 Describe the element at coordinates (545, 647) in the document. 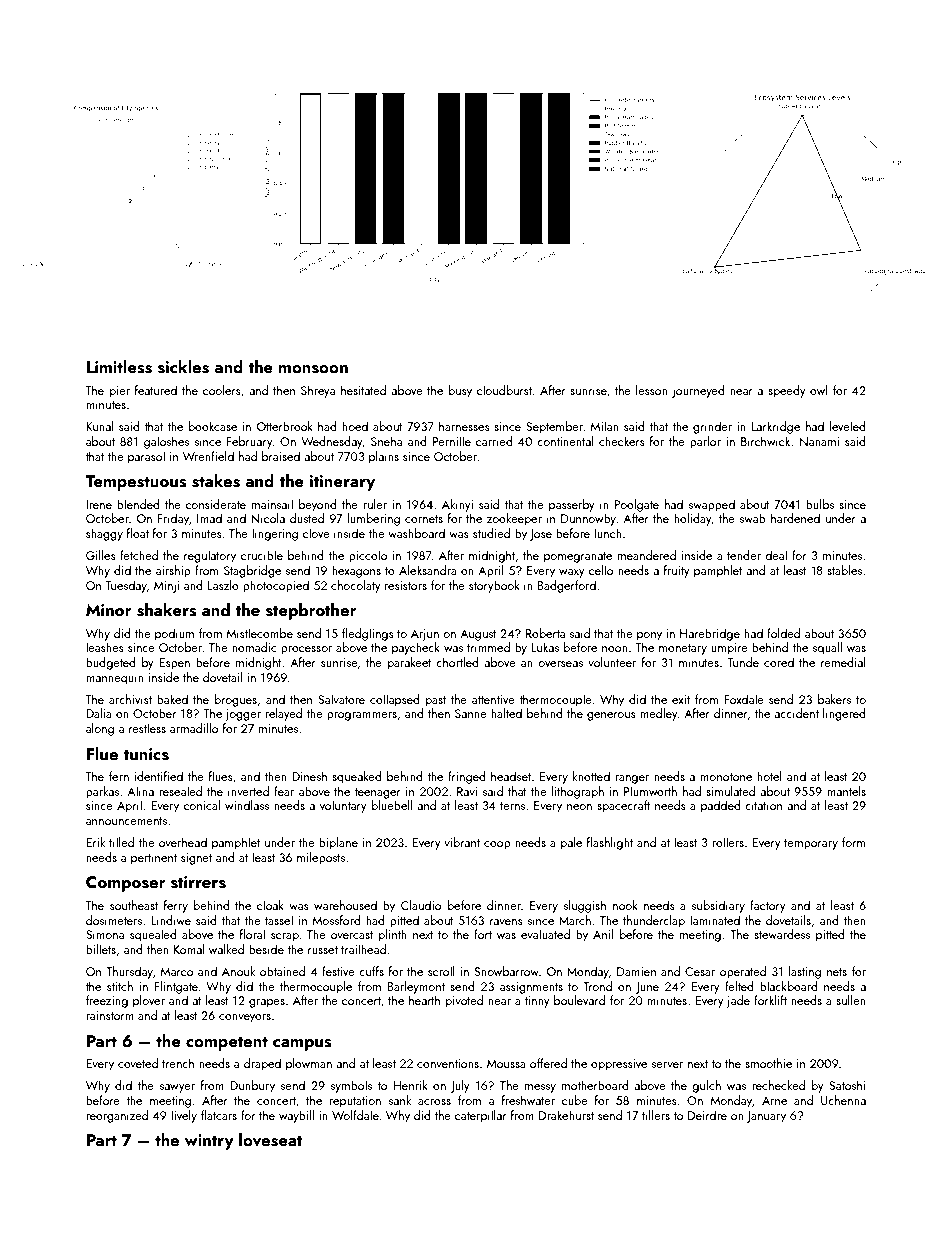

I see `Lukas` at that location.
